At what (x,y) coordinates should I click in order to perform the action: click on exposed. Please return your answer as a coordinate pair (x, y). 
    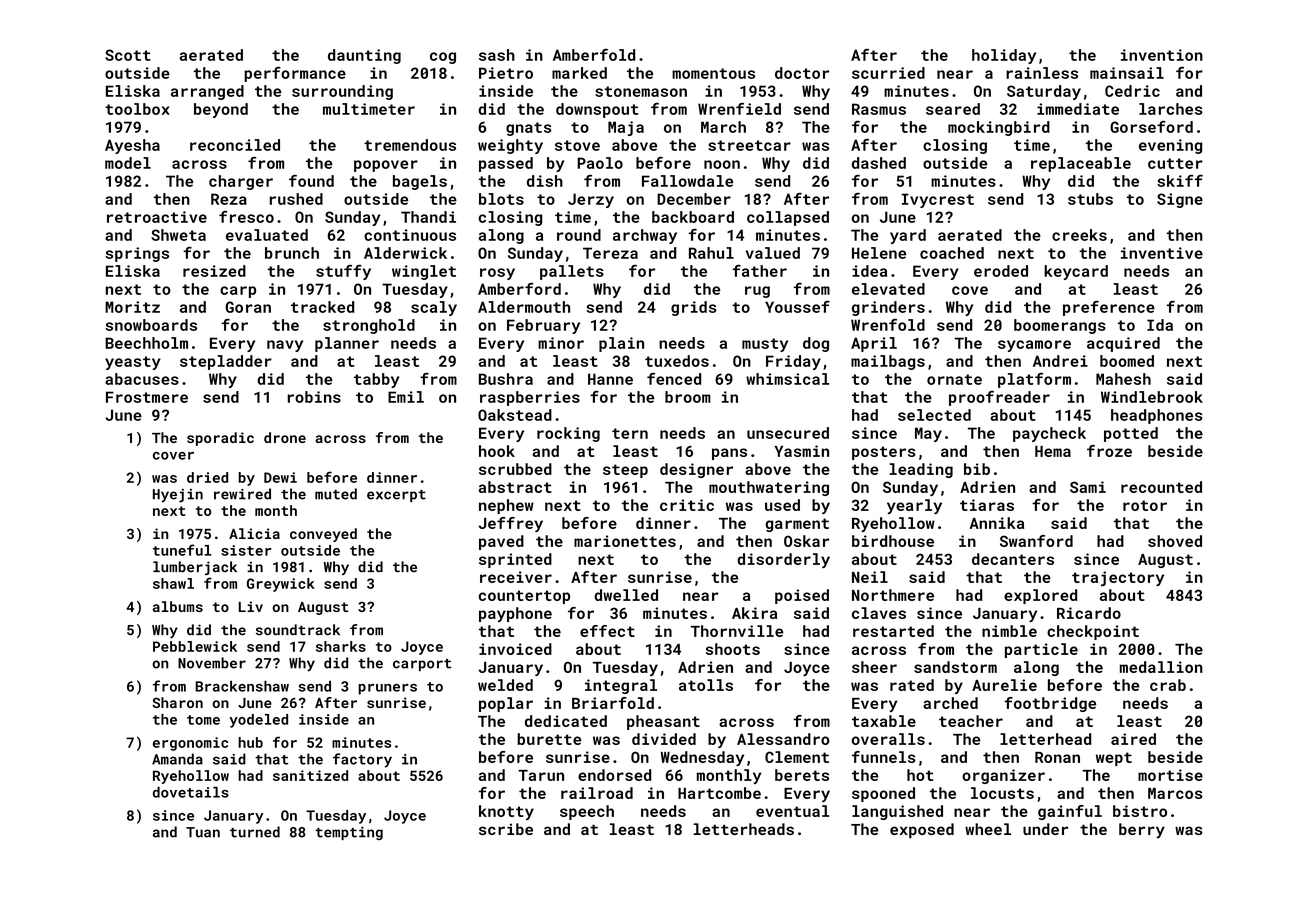
    Looking at the image, I should click on (922, 830).
